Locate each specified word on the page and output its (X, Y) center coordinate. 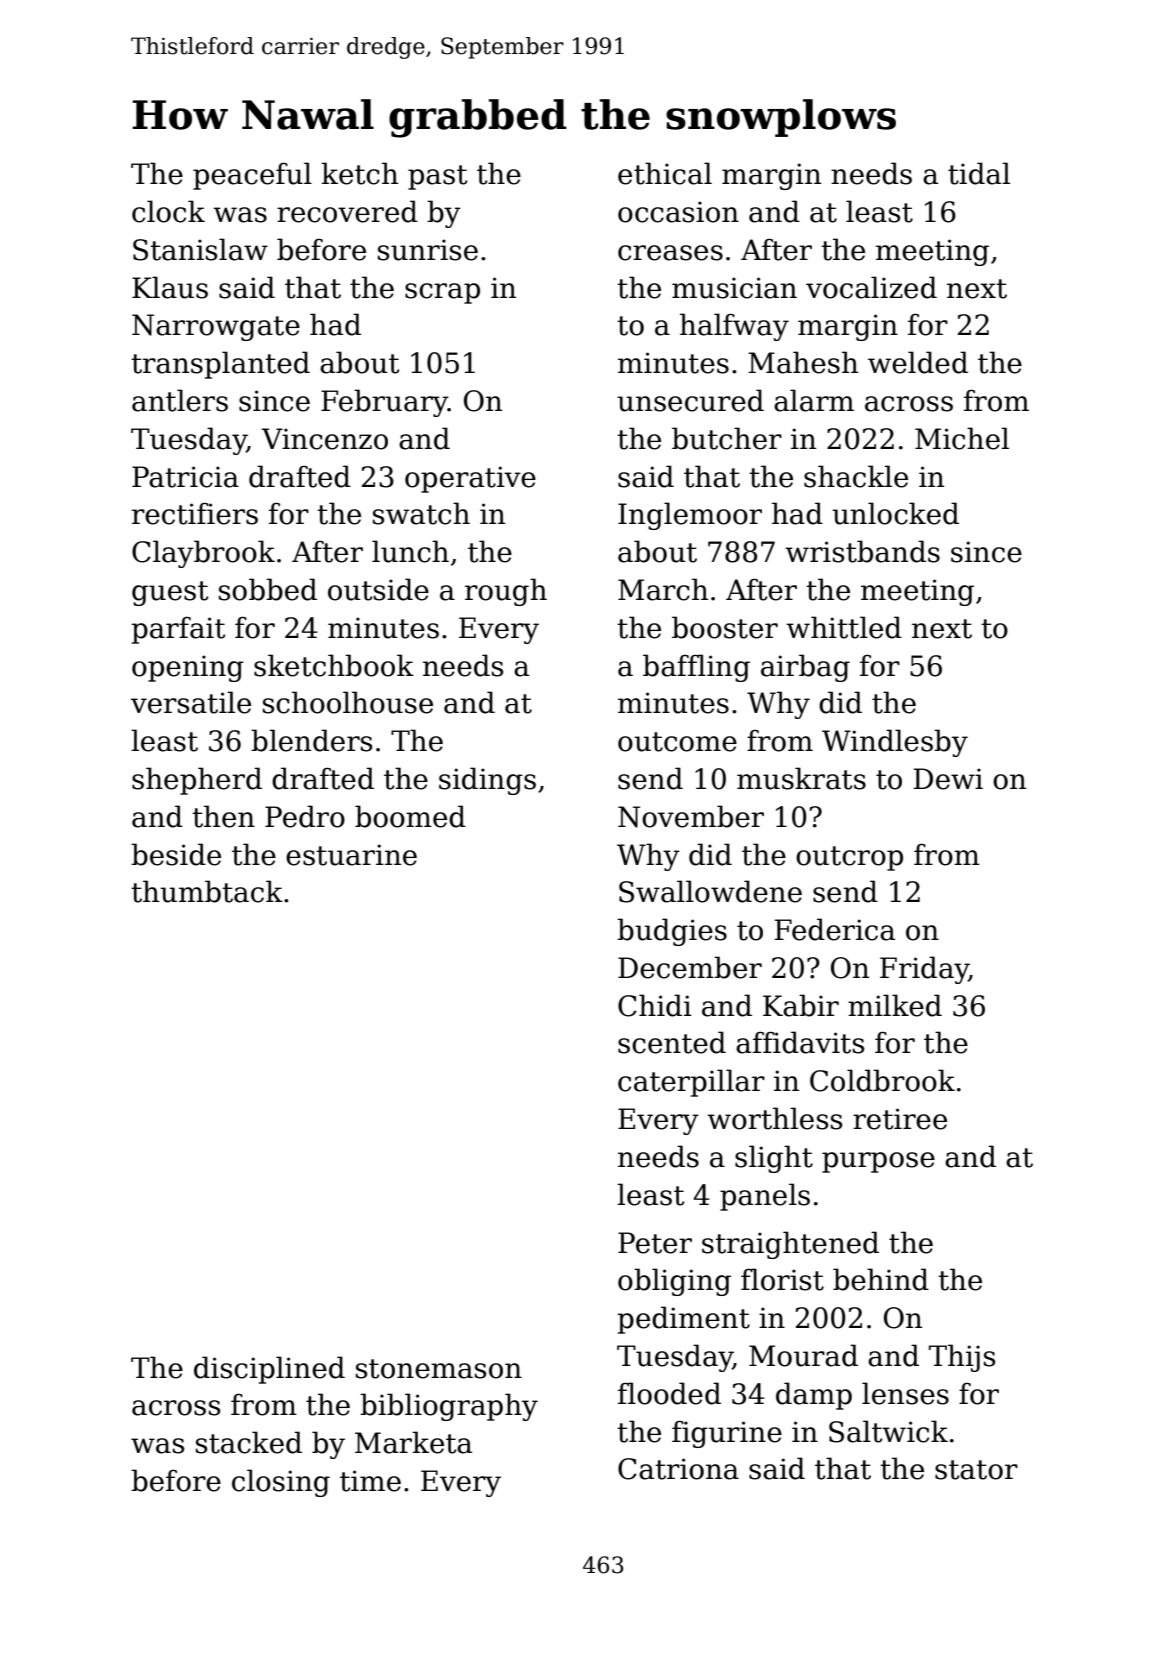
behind (881, 1279)
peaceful (252, 176)
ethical (665, 173)
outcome (677, 742)
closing (281, 1483)
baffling (696, 668)
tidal (979, 173)
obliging (674, 1282)
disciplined (269, 1370)
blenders (311, 740)
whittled (844, 627)
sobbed (268, 589)
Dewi (948, 779)
